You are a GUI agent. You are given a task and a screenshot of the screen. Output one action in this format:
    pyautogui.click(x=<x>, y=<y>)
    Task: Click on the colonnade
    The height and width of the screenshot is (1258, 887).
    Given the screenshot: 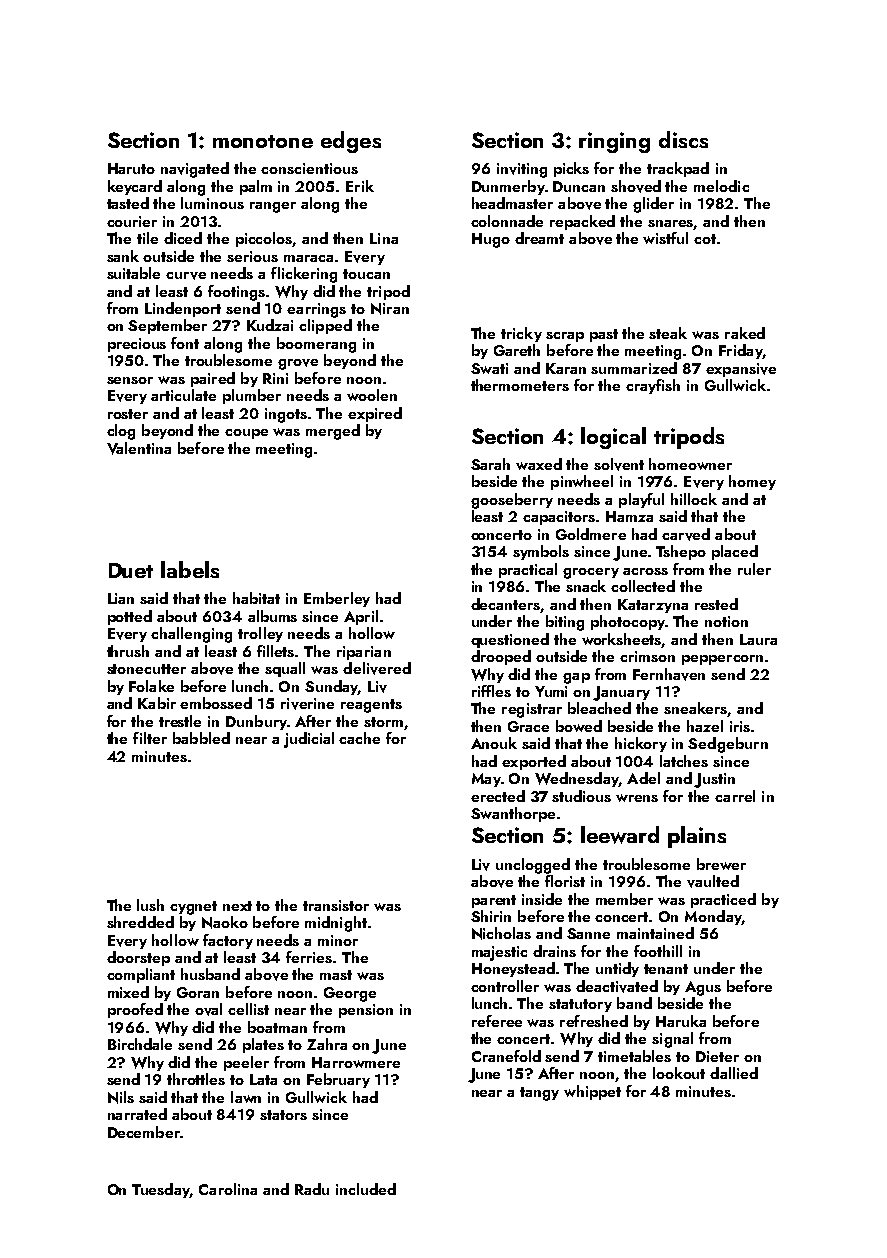 What is the action you would take?
    pyautogui.click(x=507, y=221)
